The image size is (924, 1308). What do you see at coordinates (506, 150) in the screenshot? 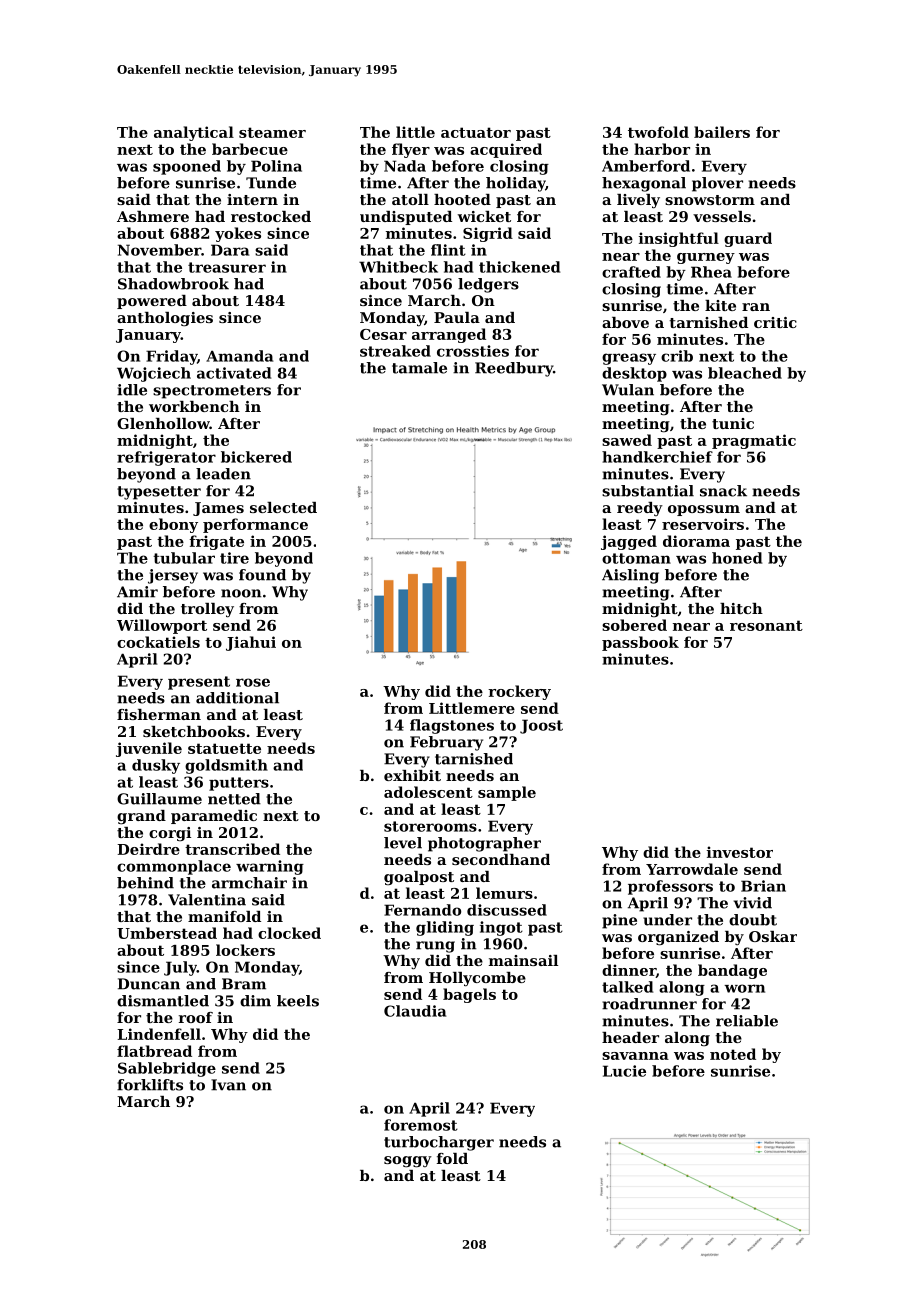
I see `acquired` at bounding box center [506, 150].
